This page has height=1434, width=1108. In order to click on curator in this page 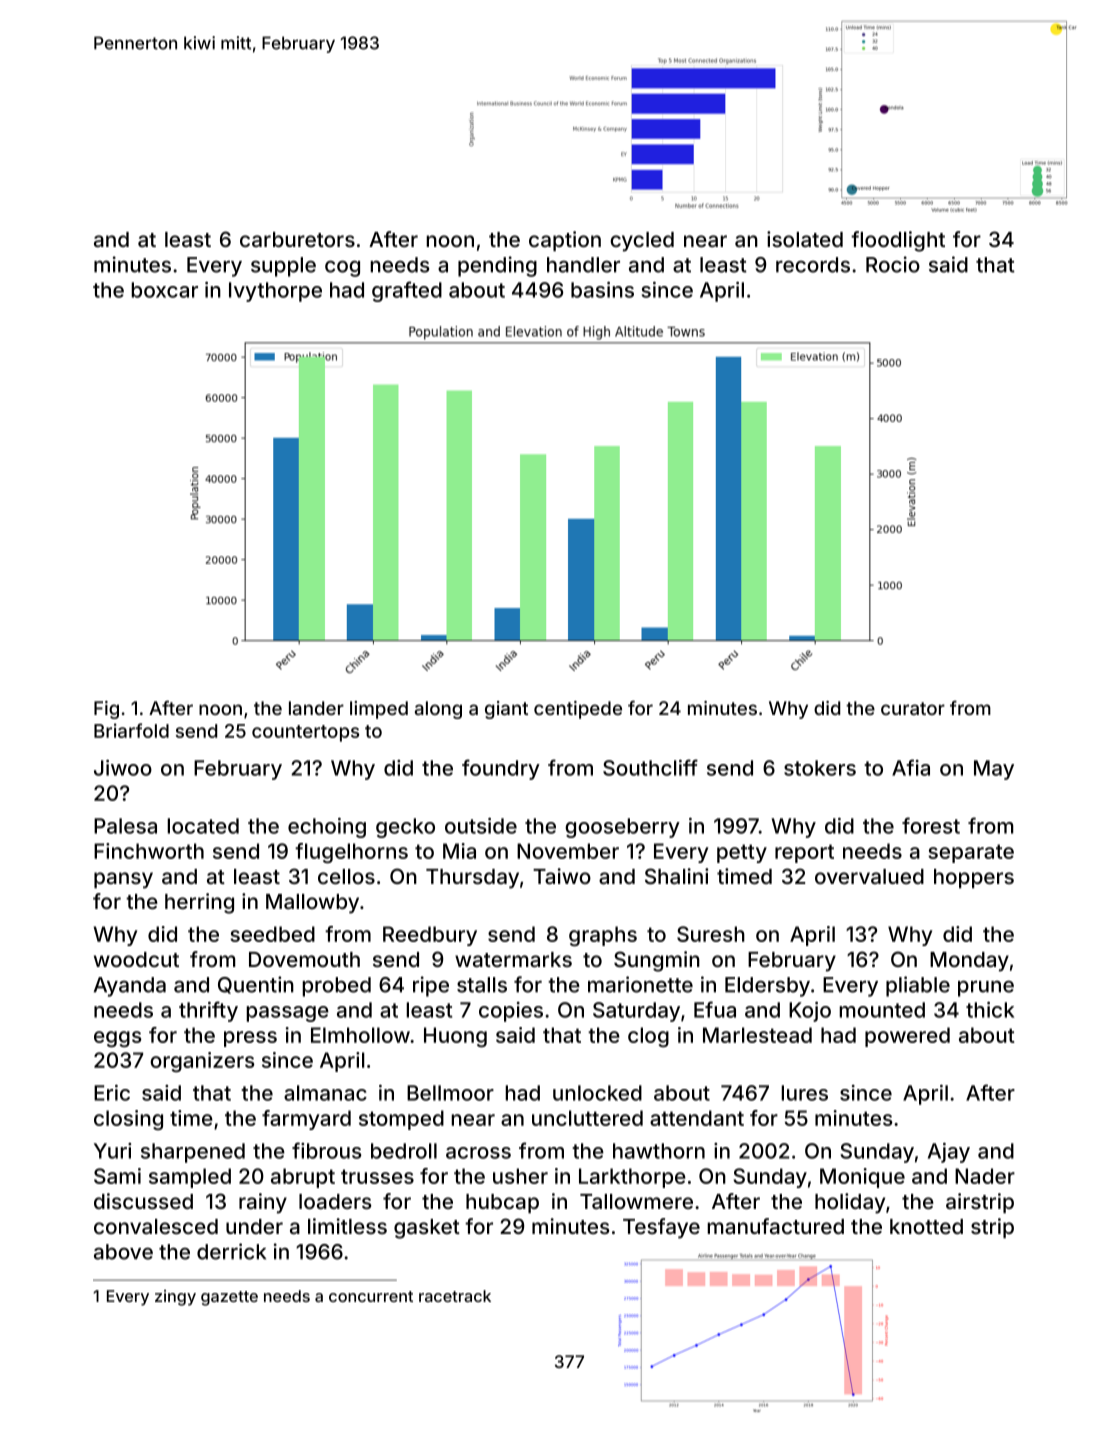, I will do `click(913, 708)`.
